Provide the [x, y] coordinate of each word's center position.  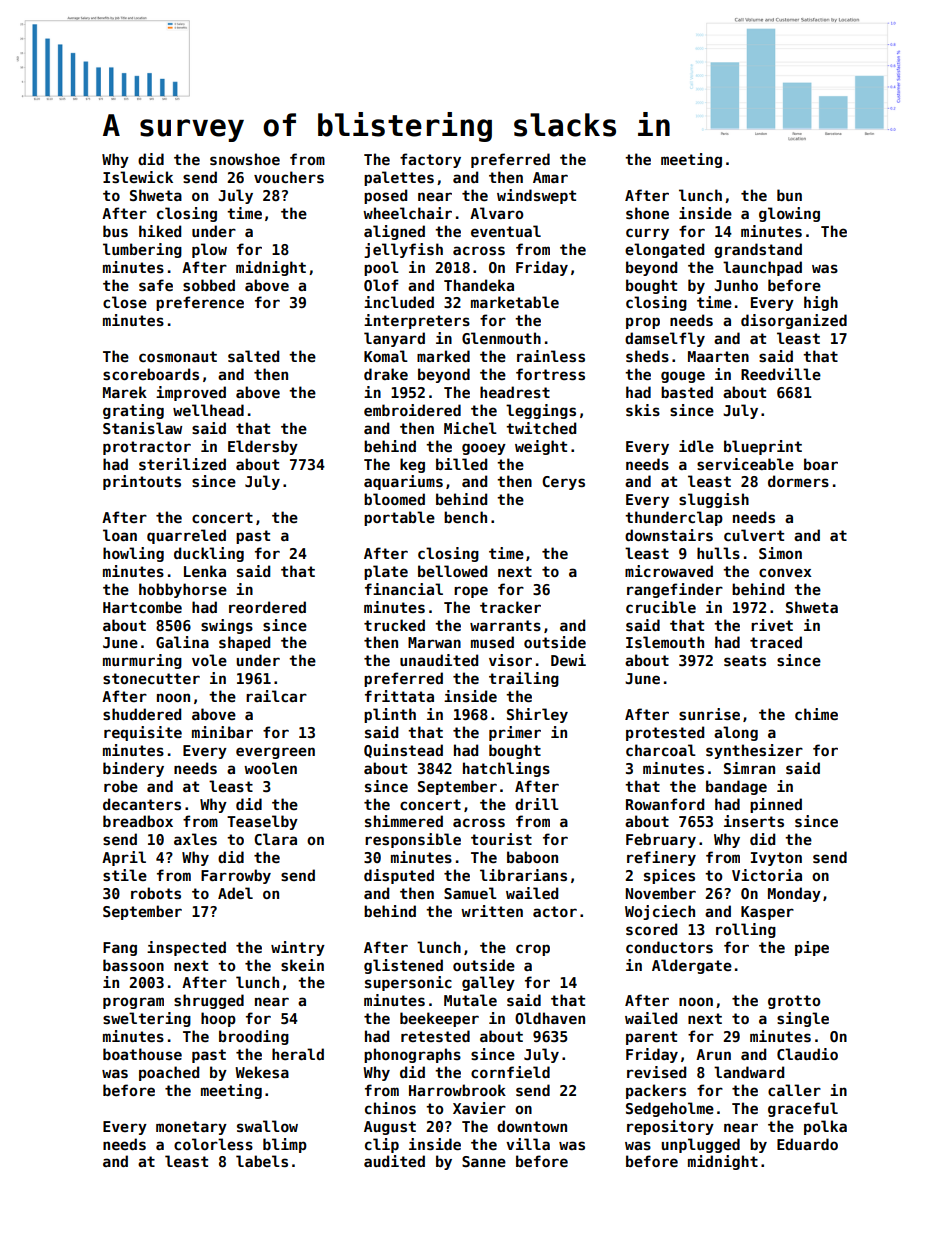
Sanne [484, 1161]
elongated [664, 250]
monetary [191, 1128]
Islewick [138, 177]
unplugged [700, 1145]
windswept [536, 196]
